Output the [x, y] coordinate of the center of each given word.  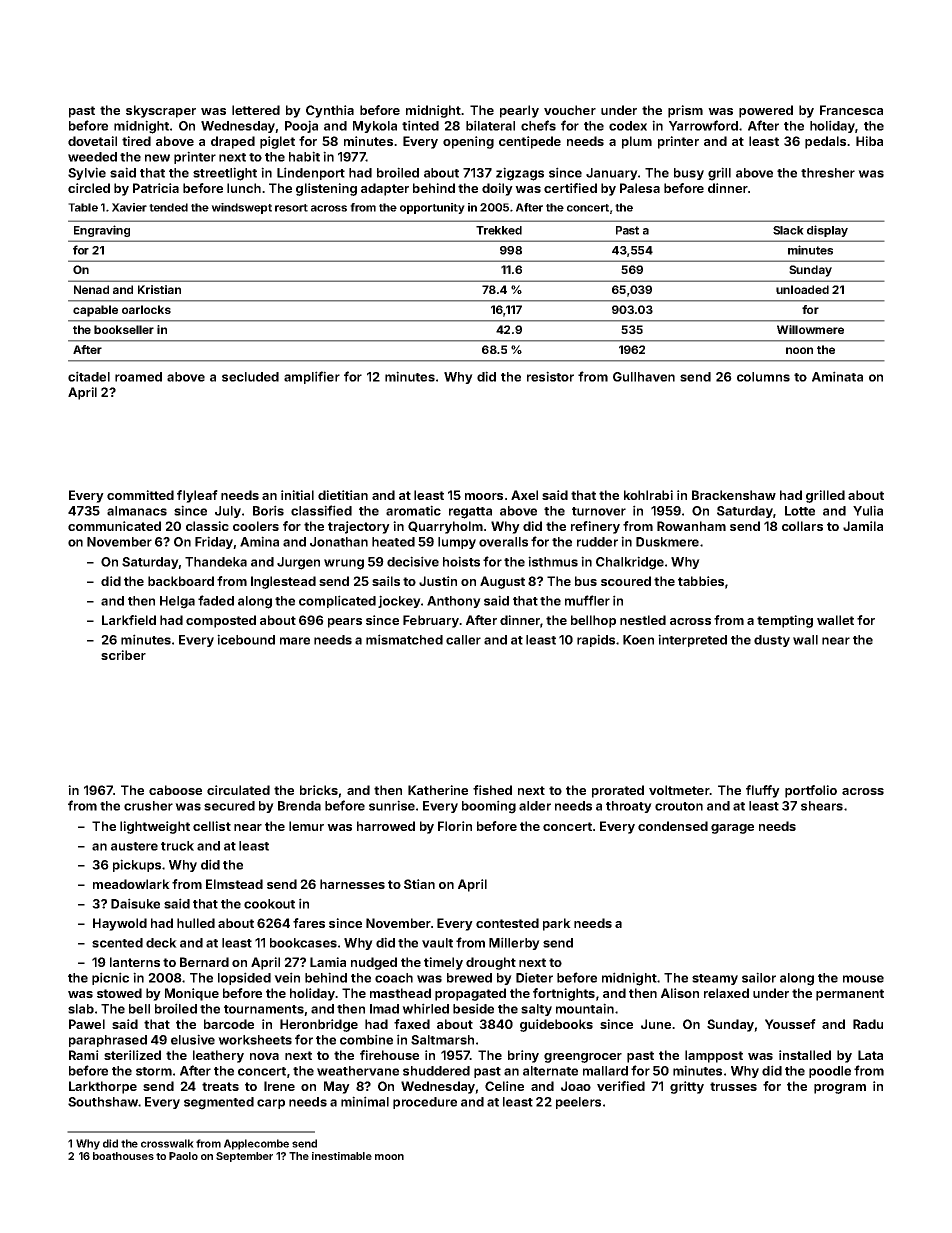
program [840, 1089]
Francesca [851, 110]
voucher [570, 110]
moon [389, 1157]
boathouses [123, 1156]
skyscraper [161, 111]
